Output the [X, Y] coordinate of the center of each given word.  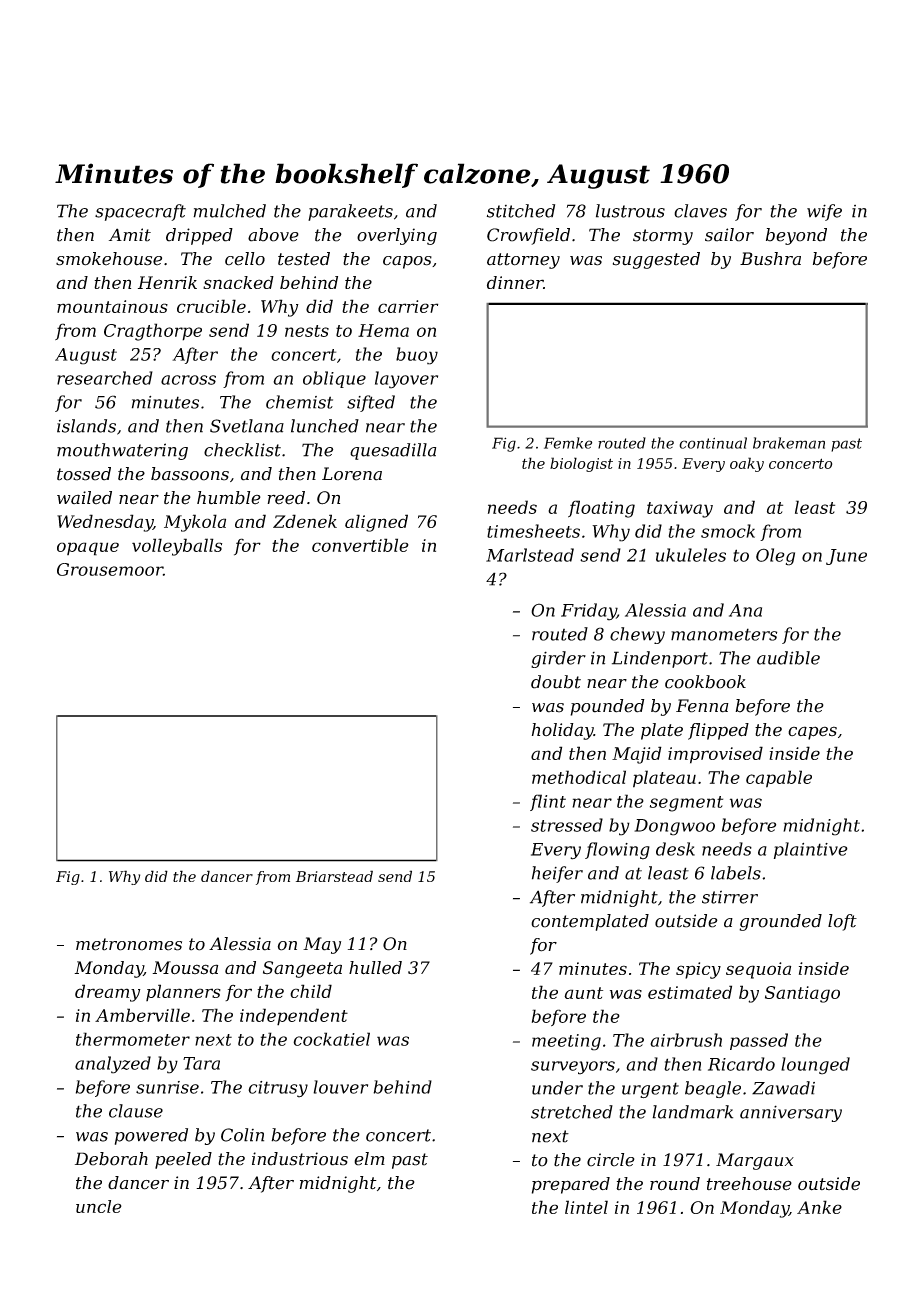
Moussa [185, 968]
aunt [583, 993]
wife [824, 212]
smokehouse [109, 259]
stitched [521, 211]
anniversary [791, 1113]
